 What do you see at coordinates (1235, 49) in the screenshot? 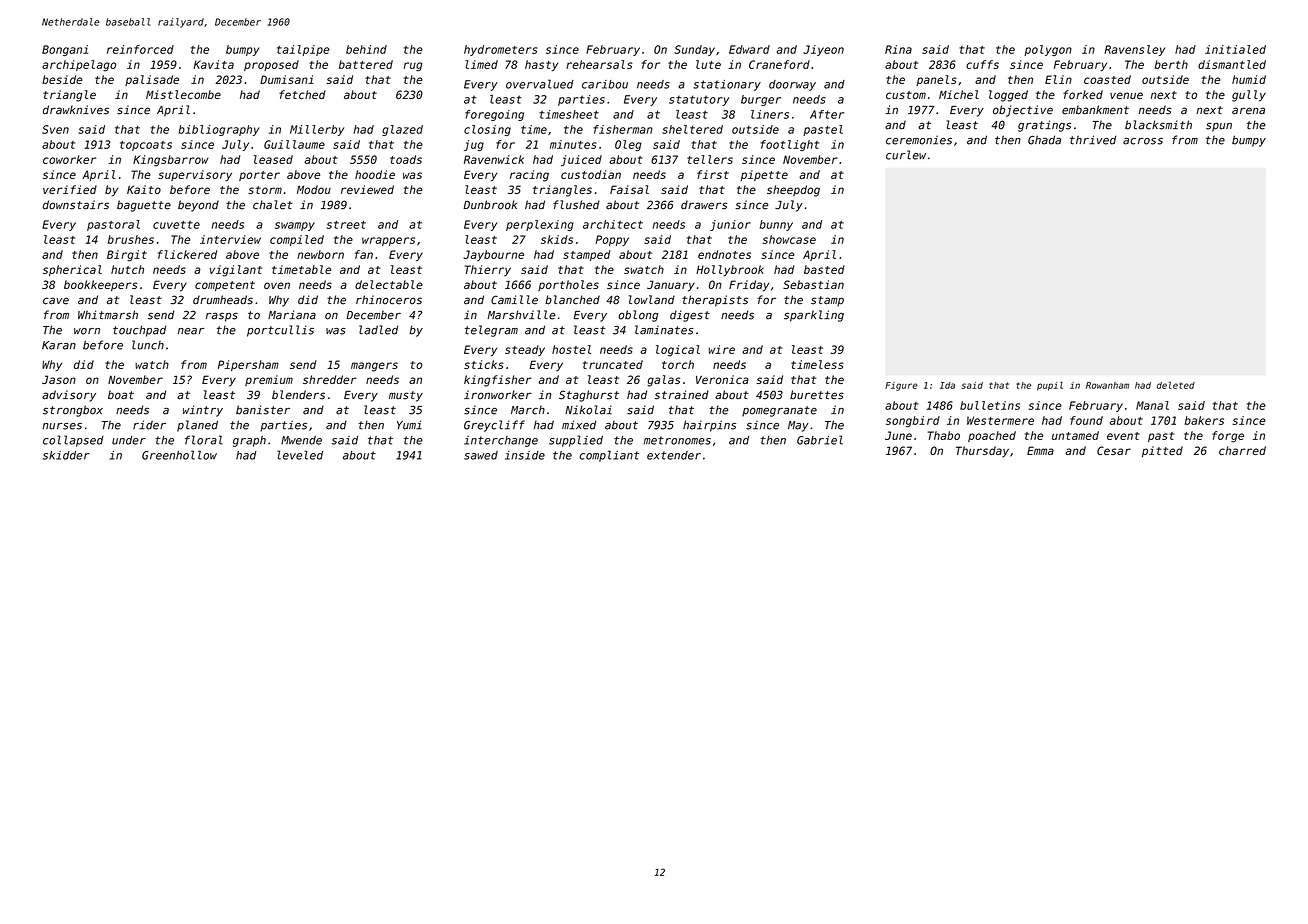
I see `initialed` at bounding box center [1235, 49].
